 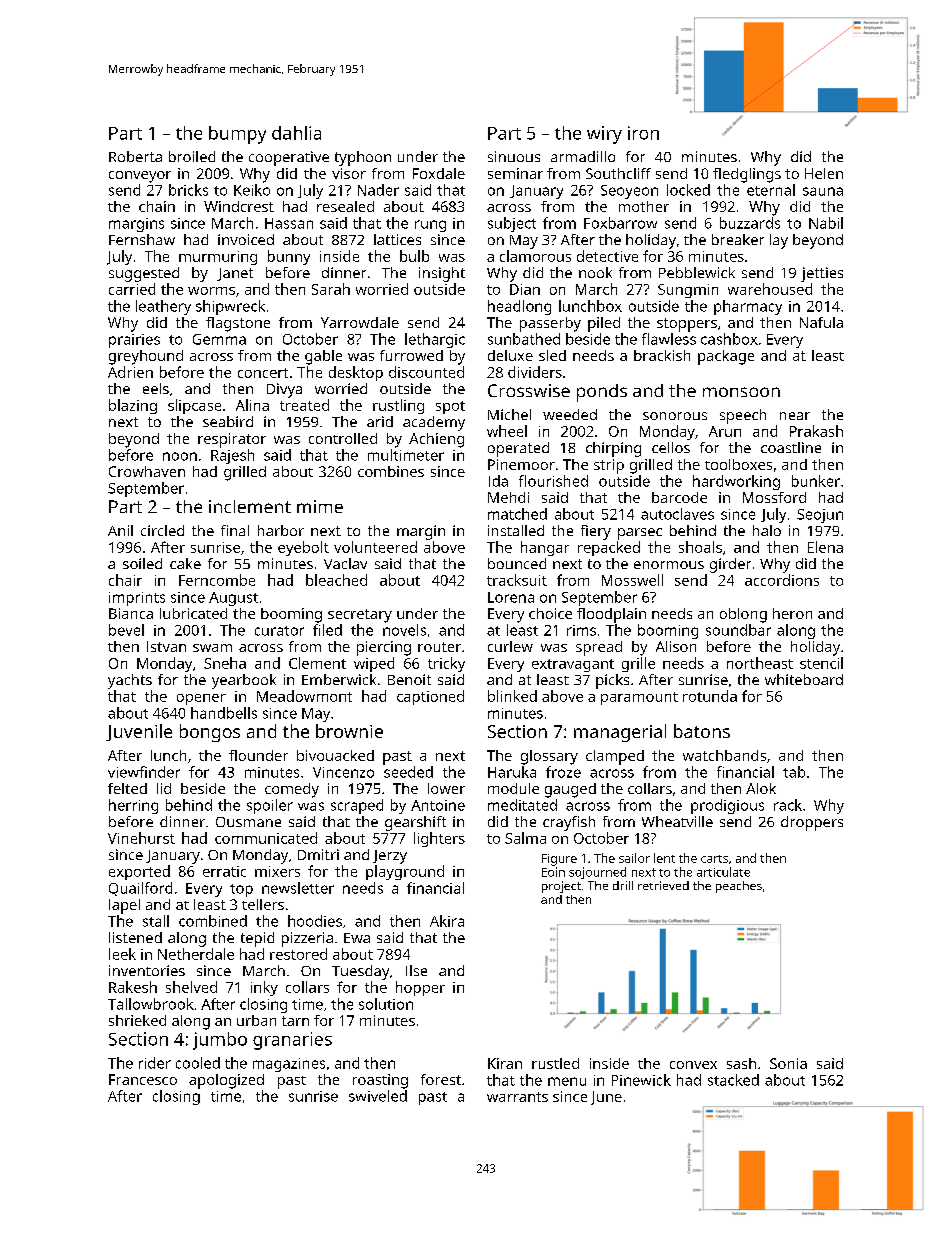 I want to click on rider, so click(x=155, y=1063).
